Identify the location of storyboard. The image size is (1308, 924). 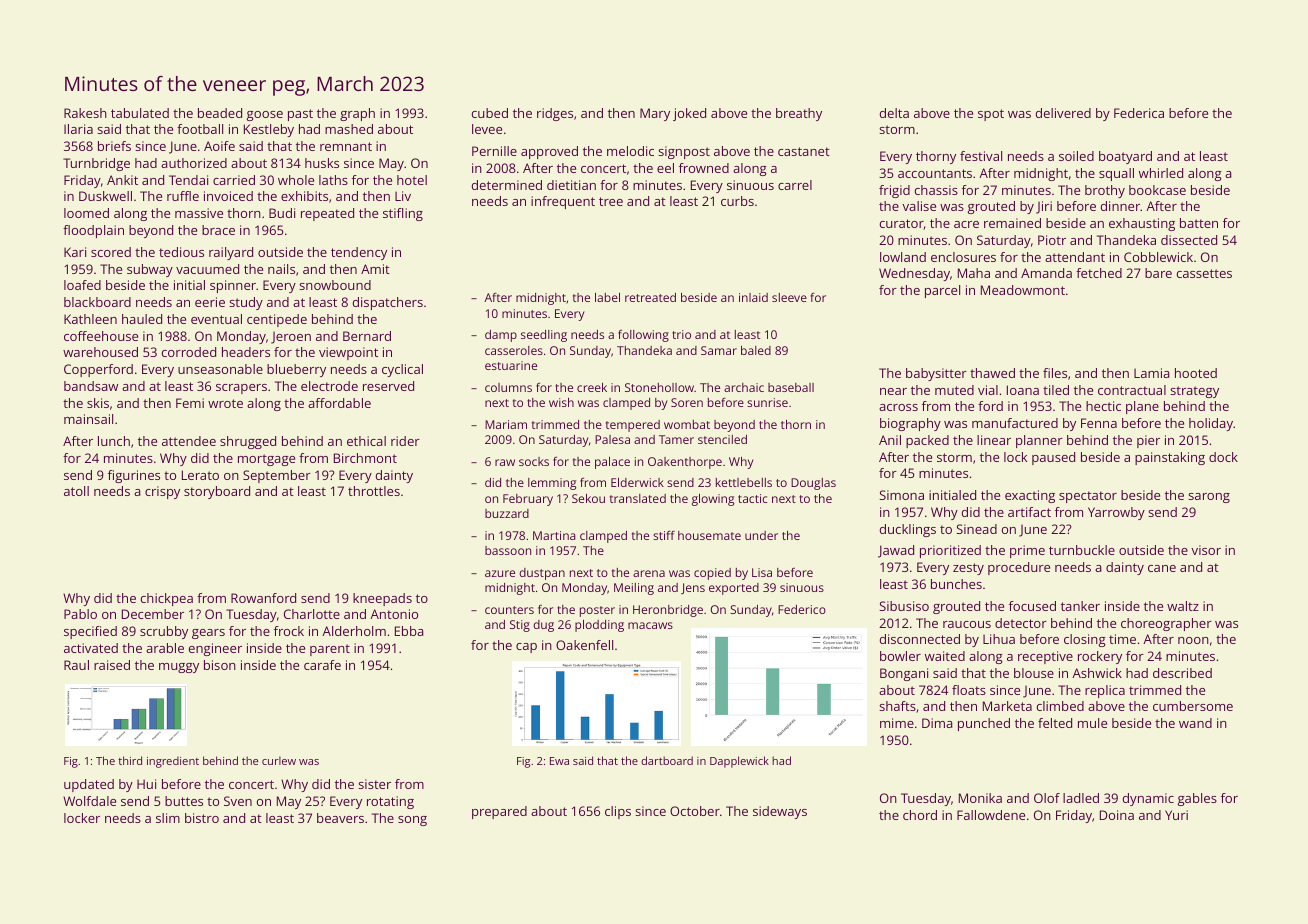
(217, 492).
